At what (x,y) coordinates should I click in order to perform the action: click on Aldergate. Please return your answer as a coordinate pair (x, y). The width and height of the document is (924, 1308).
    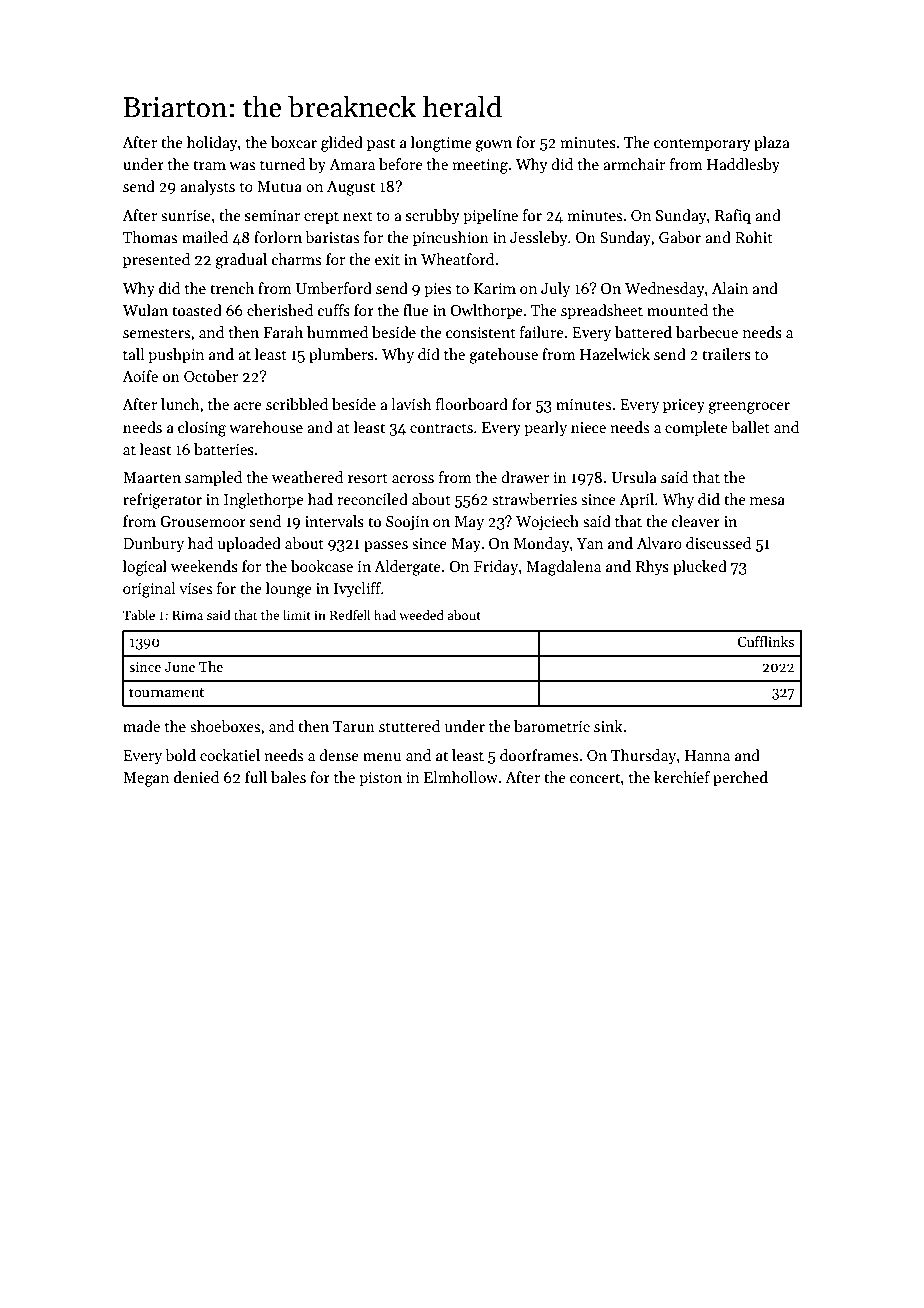
    Looking at the image, I should click on (407, 568).
